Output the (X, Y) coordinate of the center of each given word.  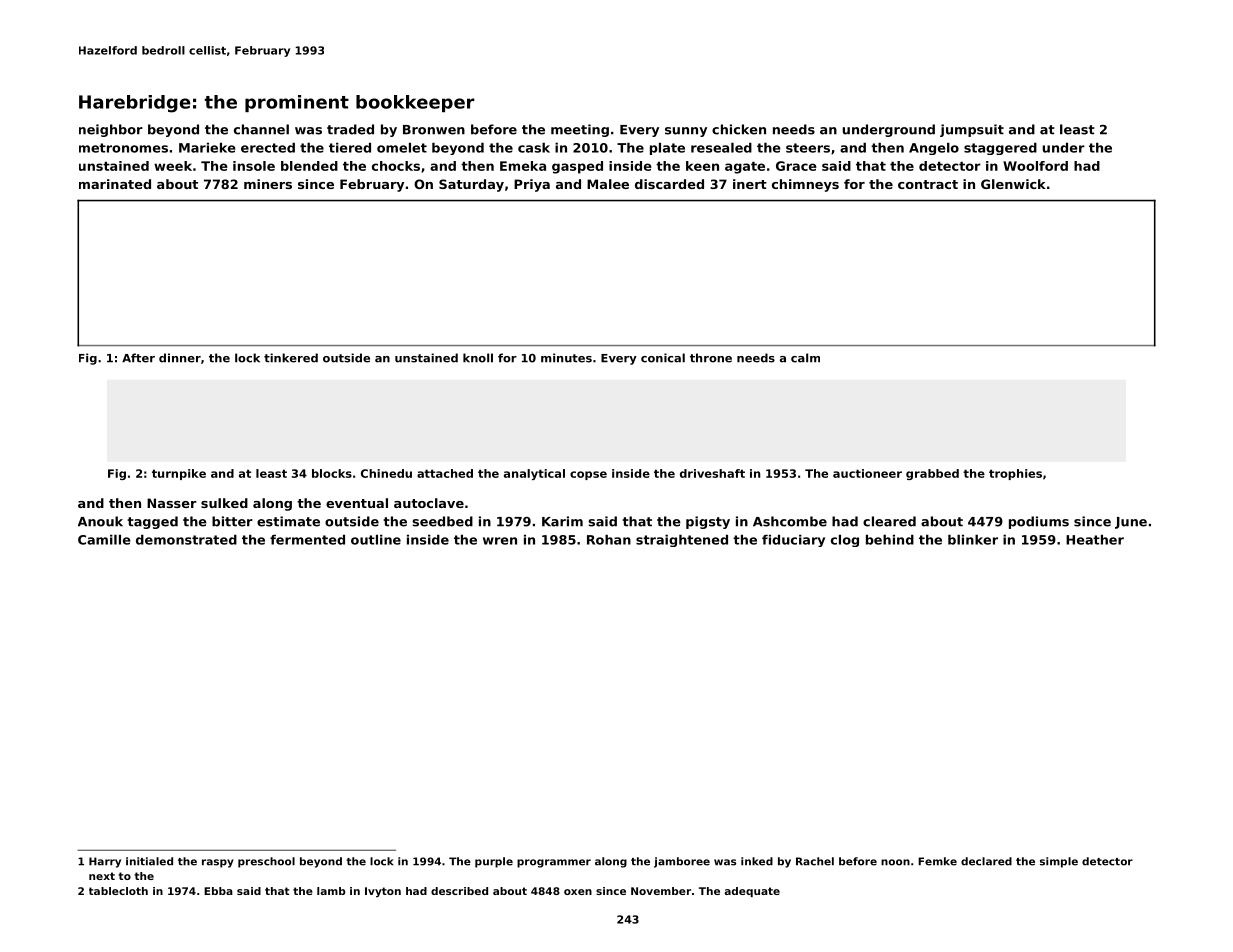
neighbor (111, 130)
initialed (149, 861)
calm (805, 358)
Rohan (609, 539)
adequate (752, 892)
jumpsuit (972, 130)
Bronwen (434, 130)
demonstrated (186, 539)
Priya (532, 185)
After (138, 358)
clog (845, 540)
